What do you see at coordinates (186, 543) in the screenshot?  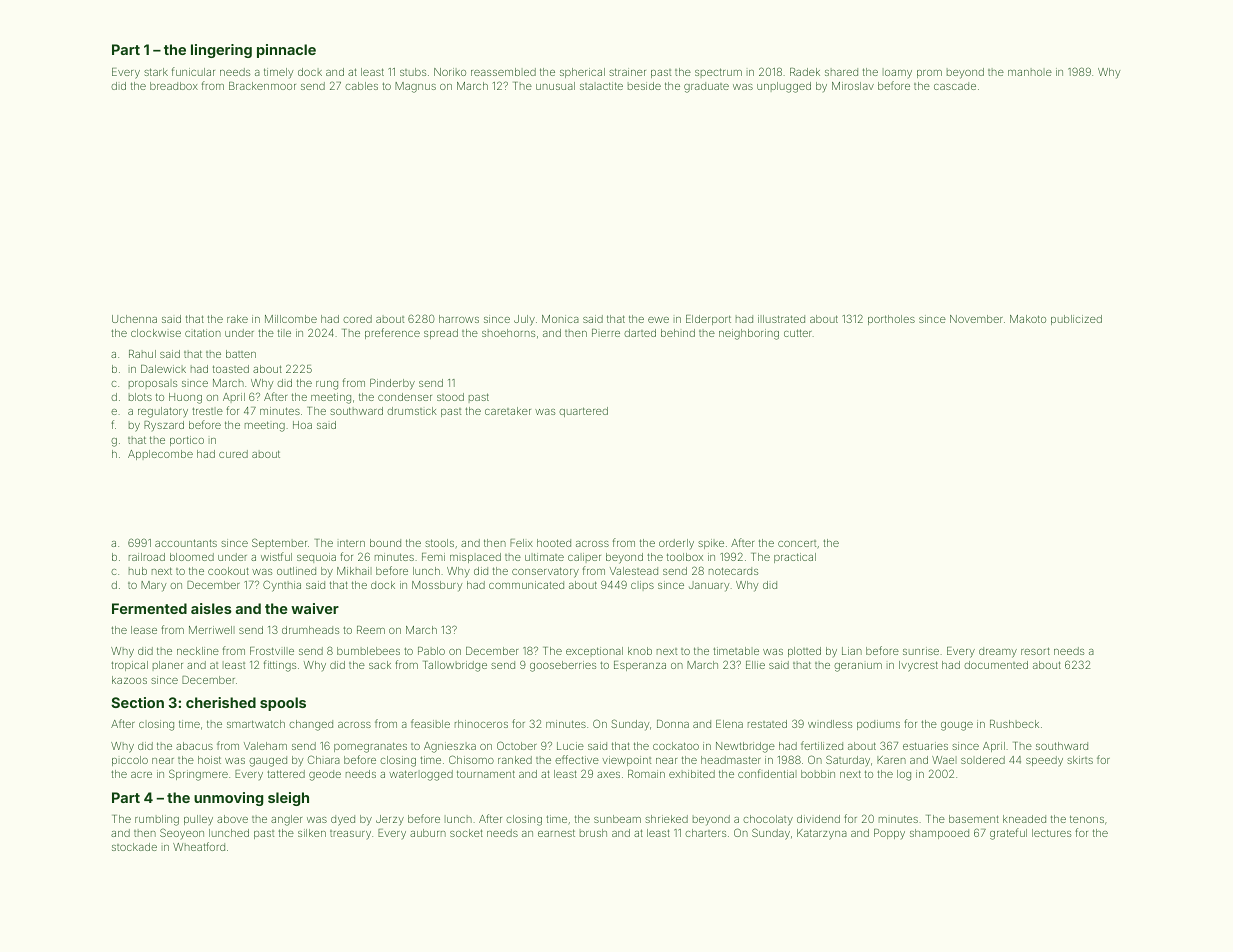 I see `accountants` at bounding box center [186, 543].
